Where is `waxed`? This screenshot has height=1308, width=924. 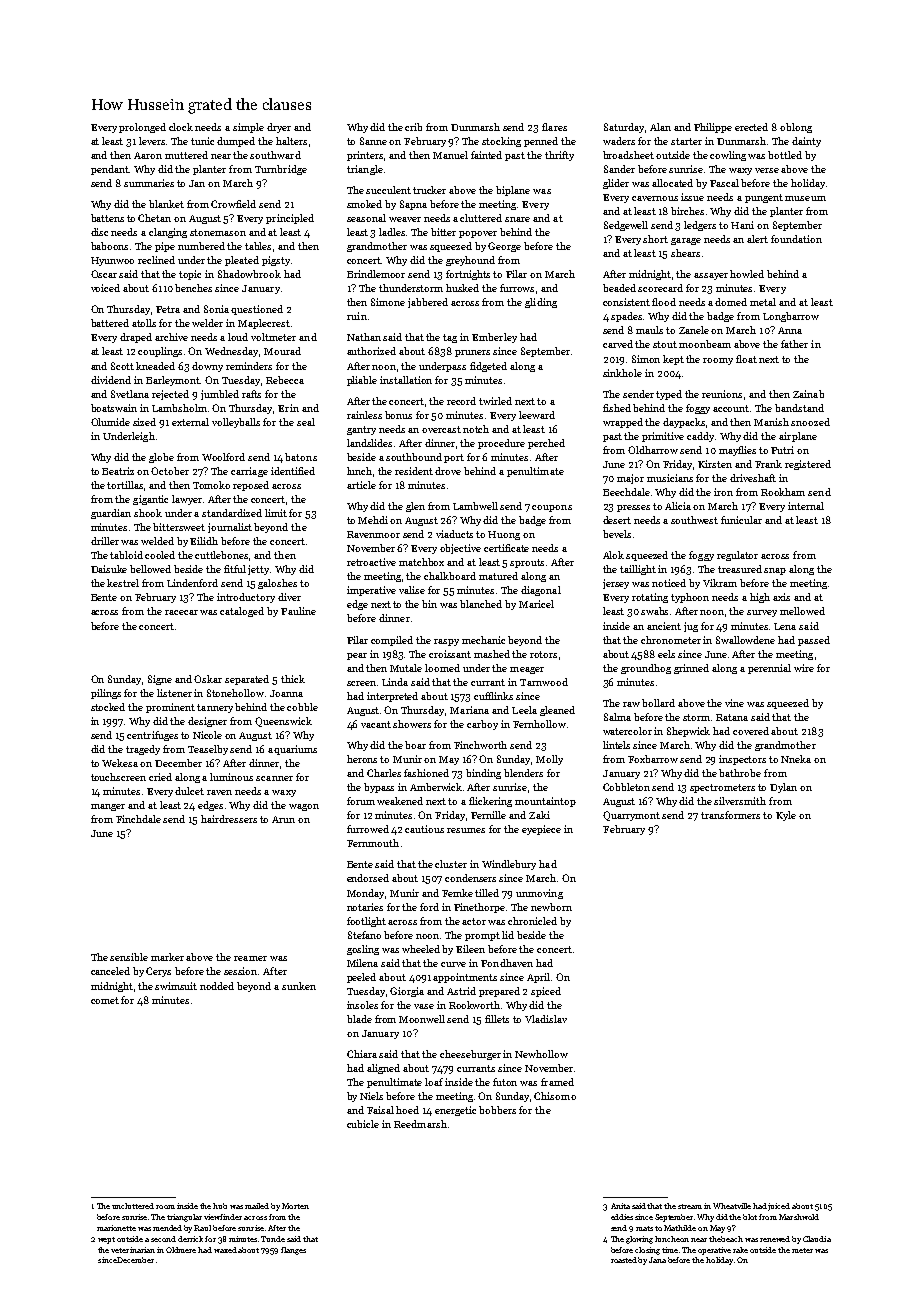 waxed is located at coordinates (225, 1250).
